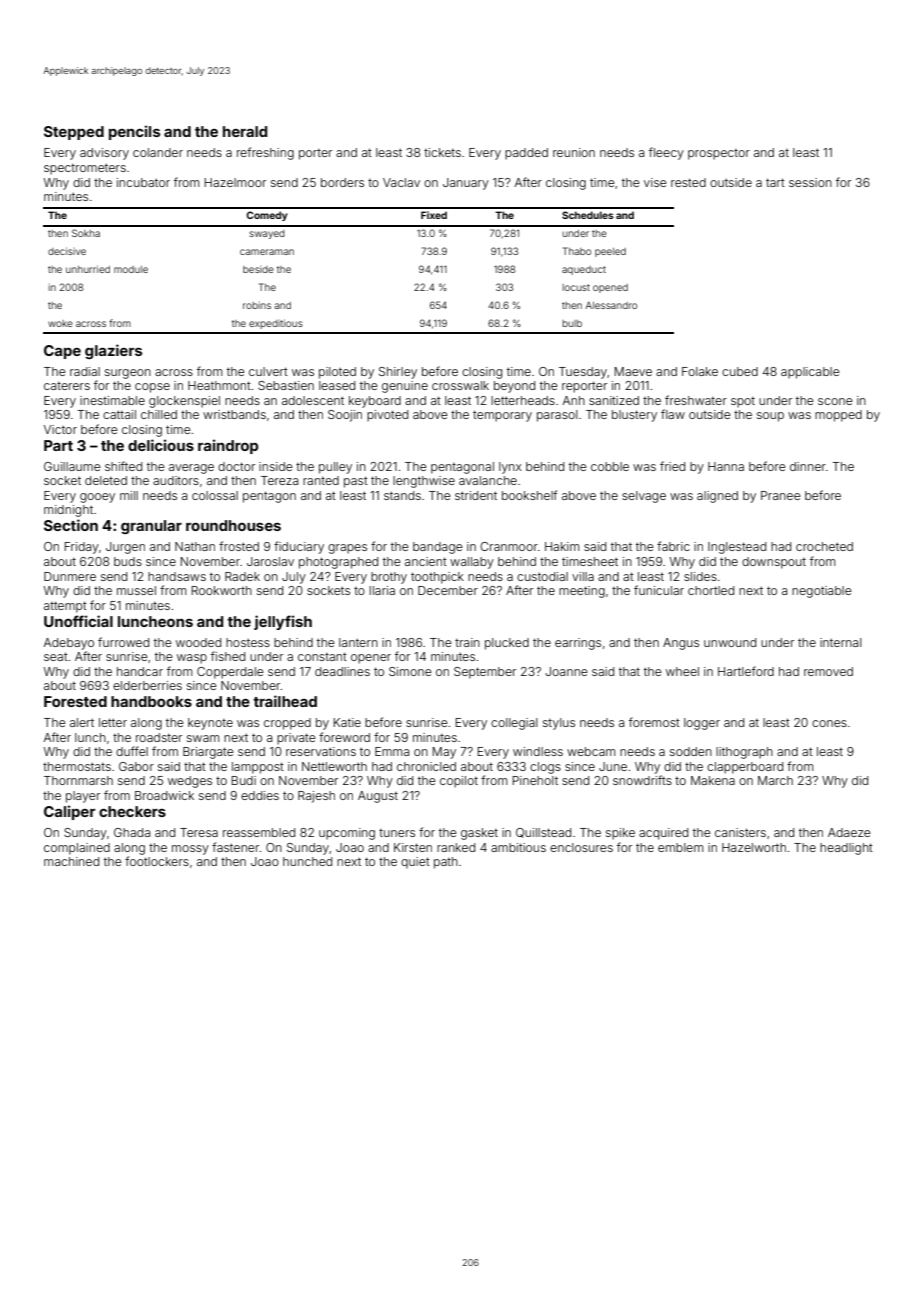 This screenshot has width=924, height=1308. I want to click on tickets, so click(442, 152).
